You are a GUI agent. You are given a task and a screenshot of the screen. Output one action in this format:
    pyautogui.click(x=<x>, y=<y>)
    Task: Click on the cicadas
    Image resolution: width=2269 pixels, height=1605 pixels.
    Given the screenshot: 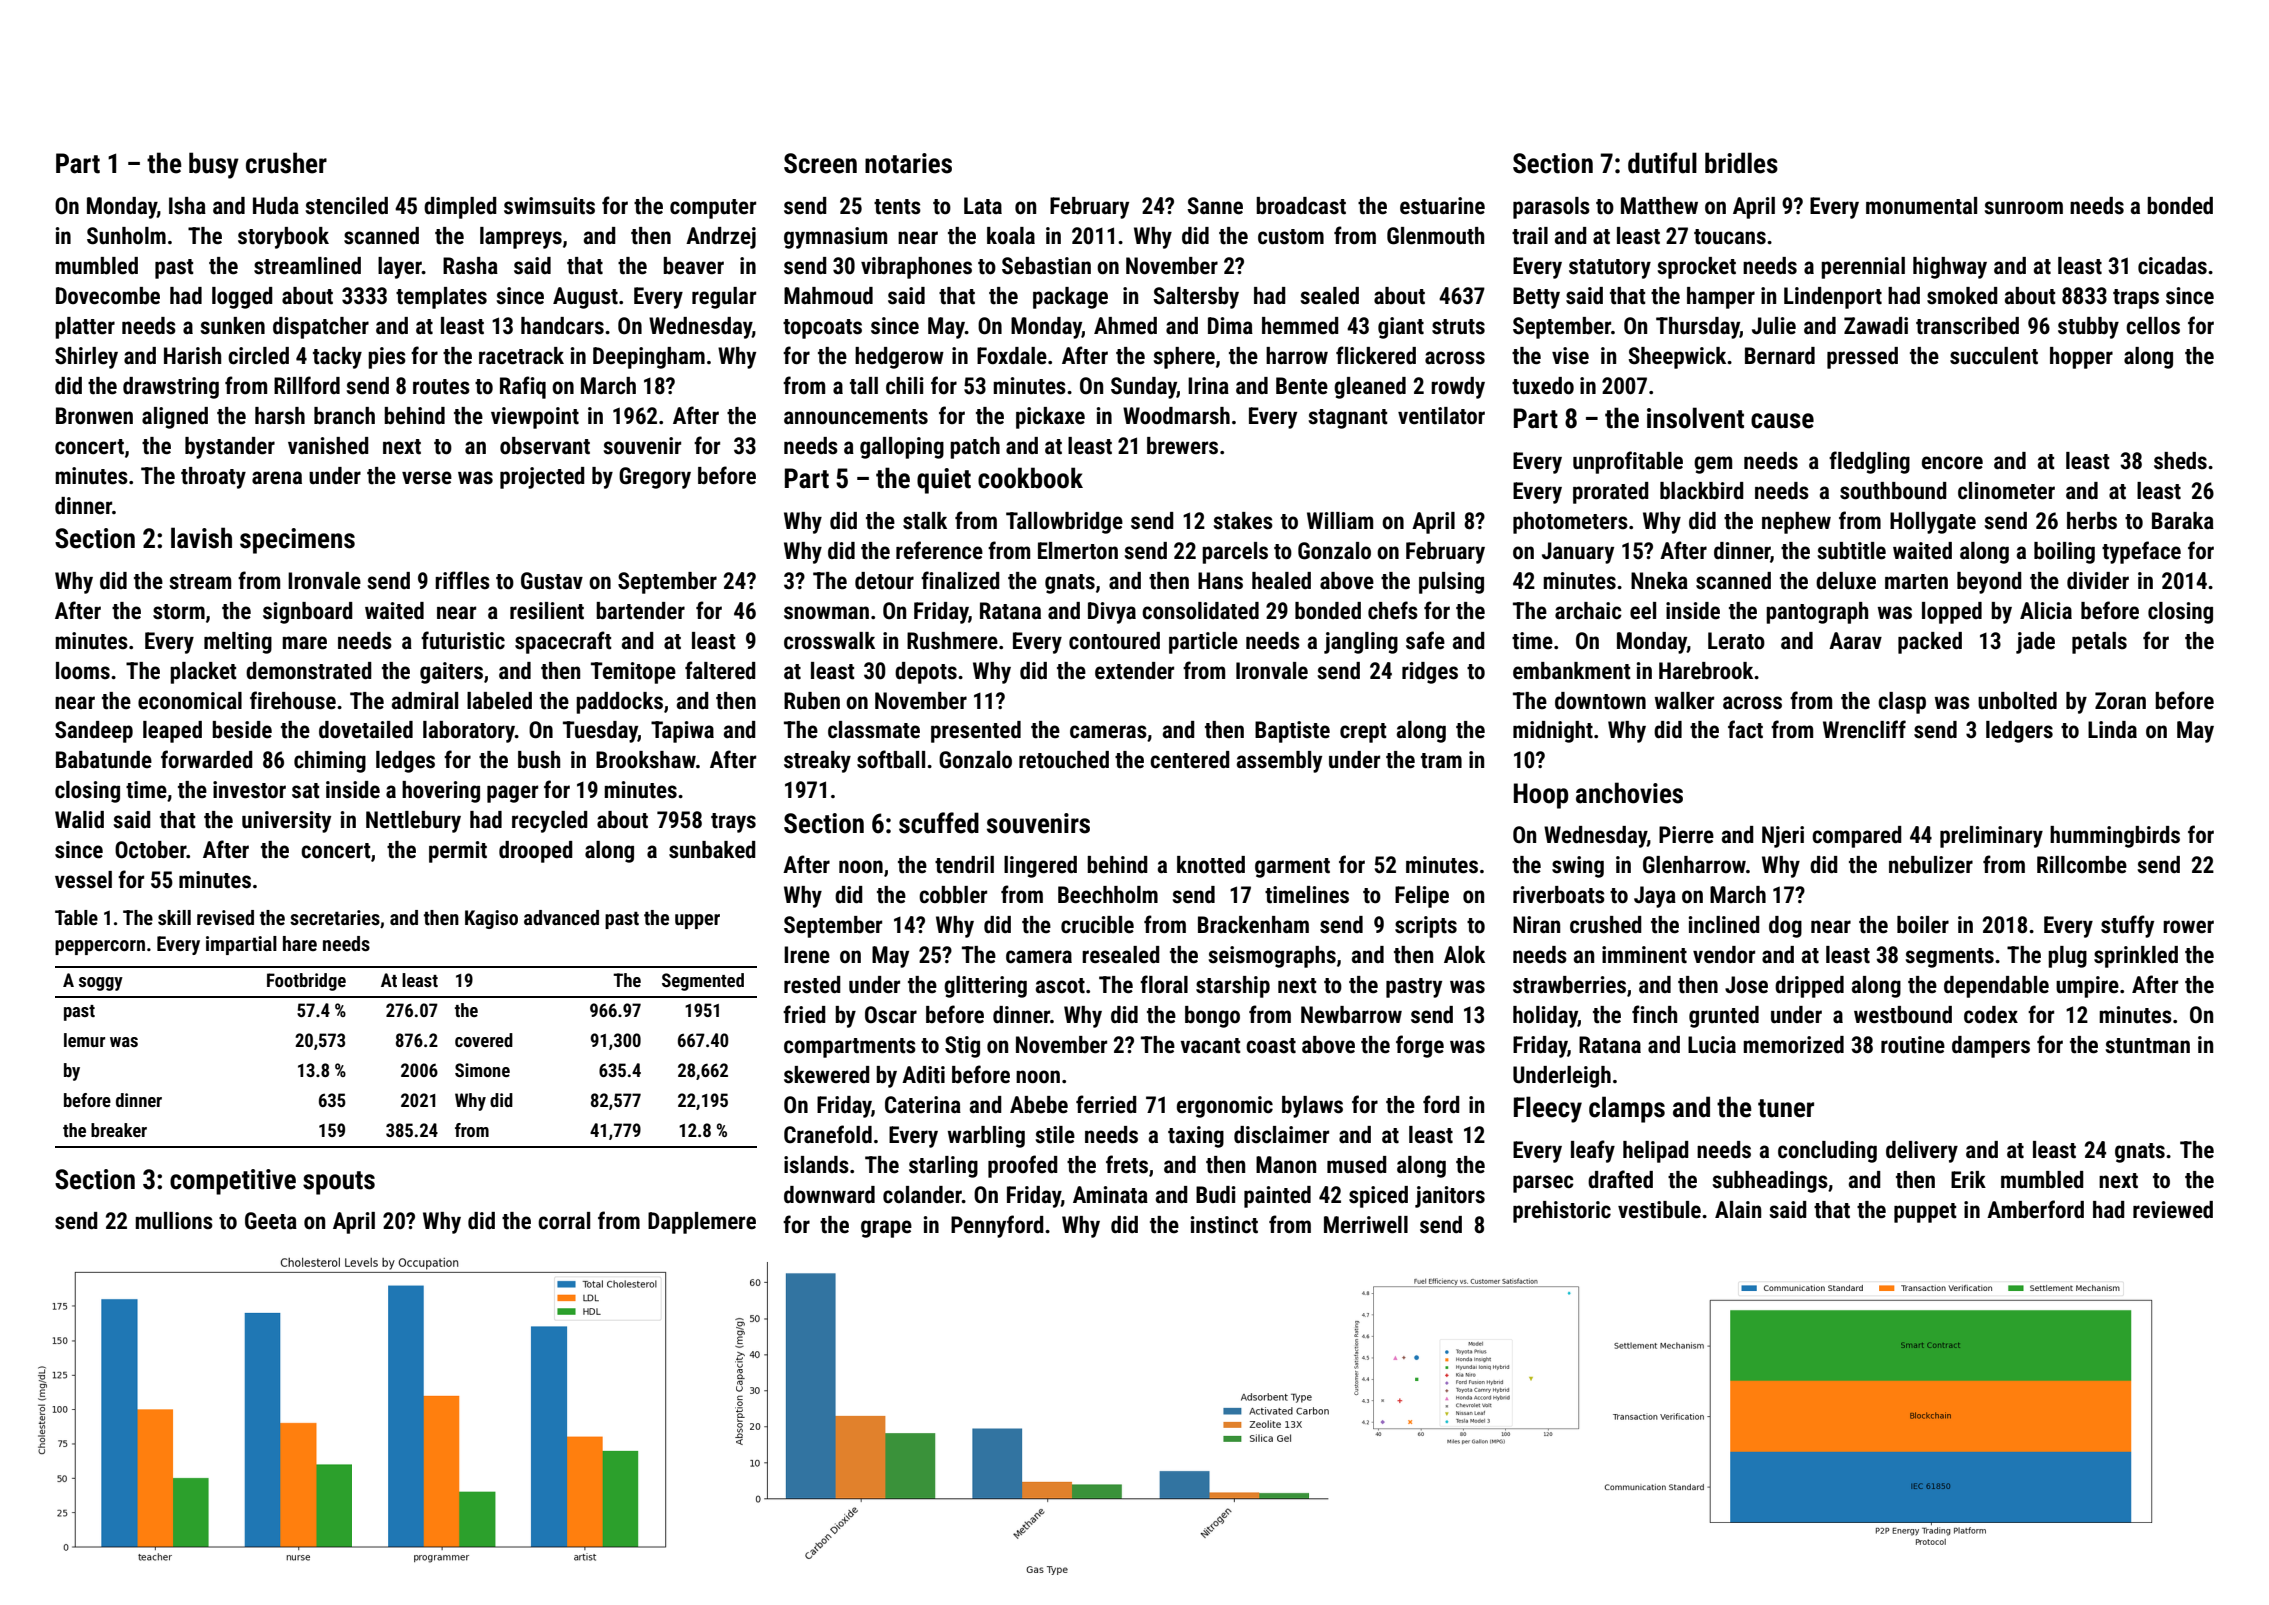 What is the action you would take?
    pyautogui.click(x=2172, y=266)
